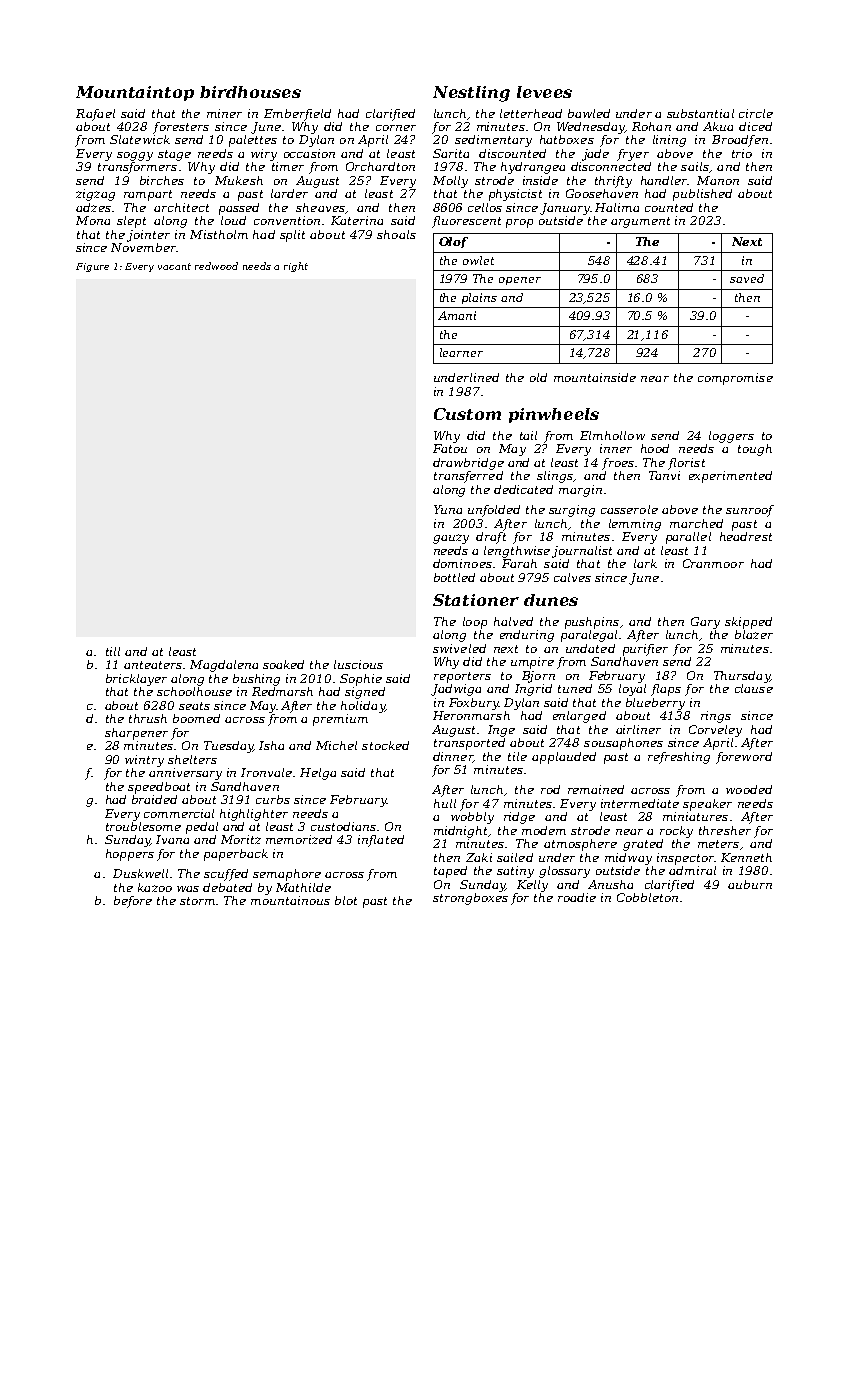  I want to click on Figure, so click(92, 267).
